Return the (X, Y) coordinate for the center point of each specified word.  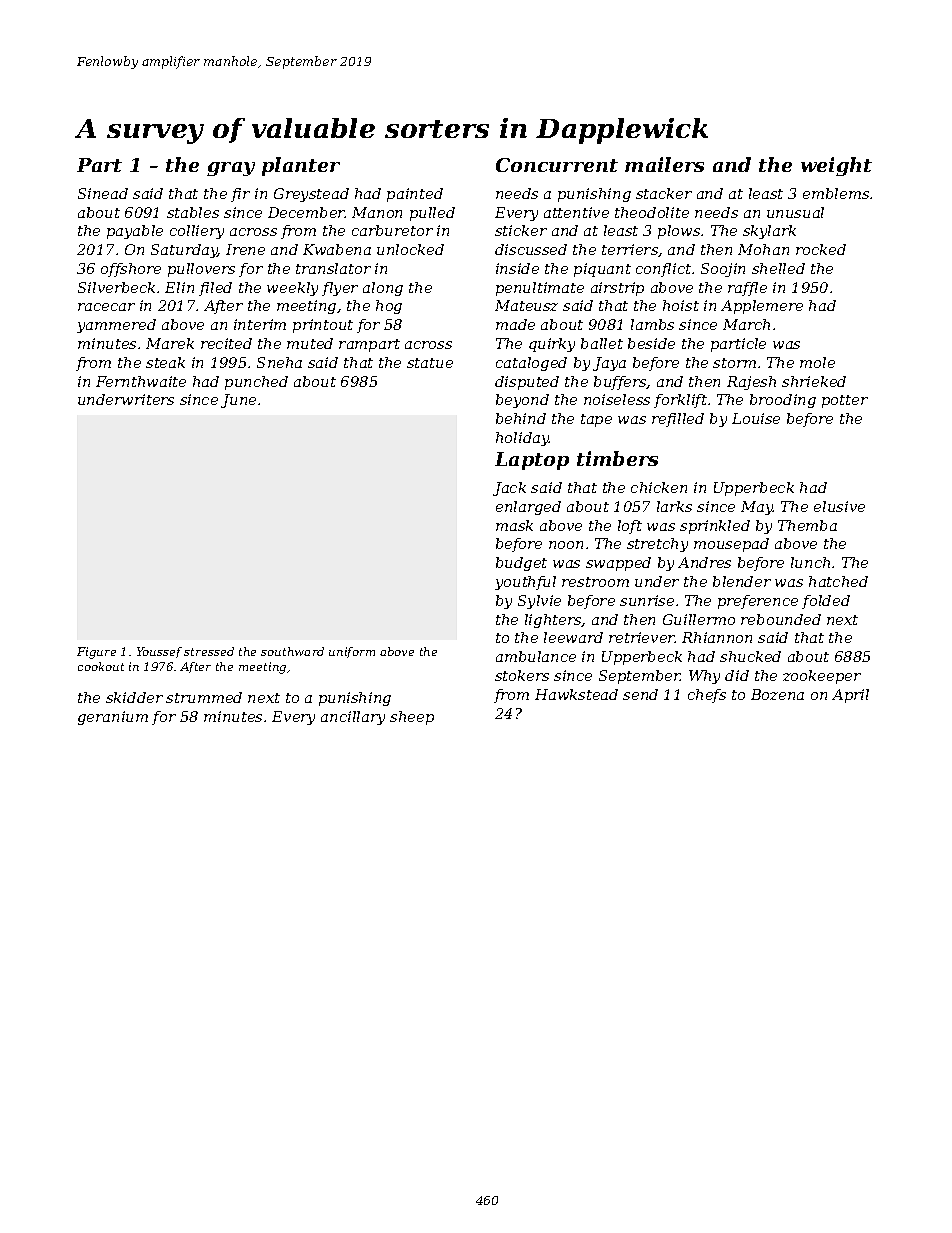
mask (514, 525)
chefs (707, 696)
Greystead (311, 195)
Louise (756, 418)
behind (521, 418)
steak (165, 362)
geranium (113, 718)
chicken (659, 487)
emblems (836, 193)
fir (240, 195)
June (238, 401)
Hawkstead (576, 694)
